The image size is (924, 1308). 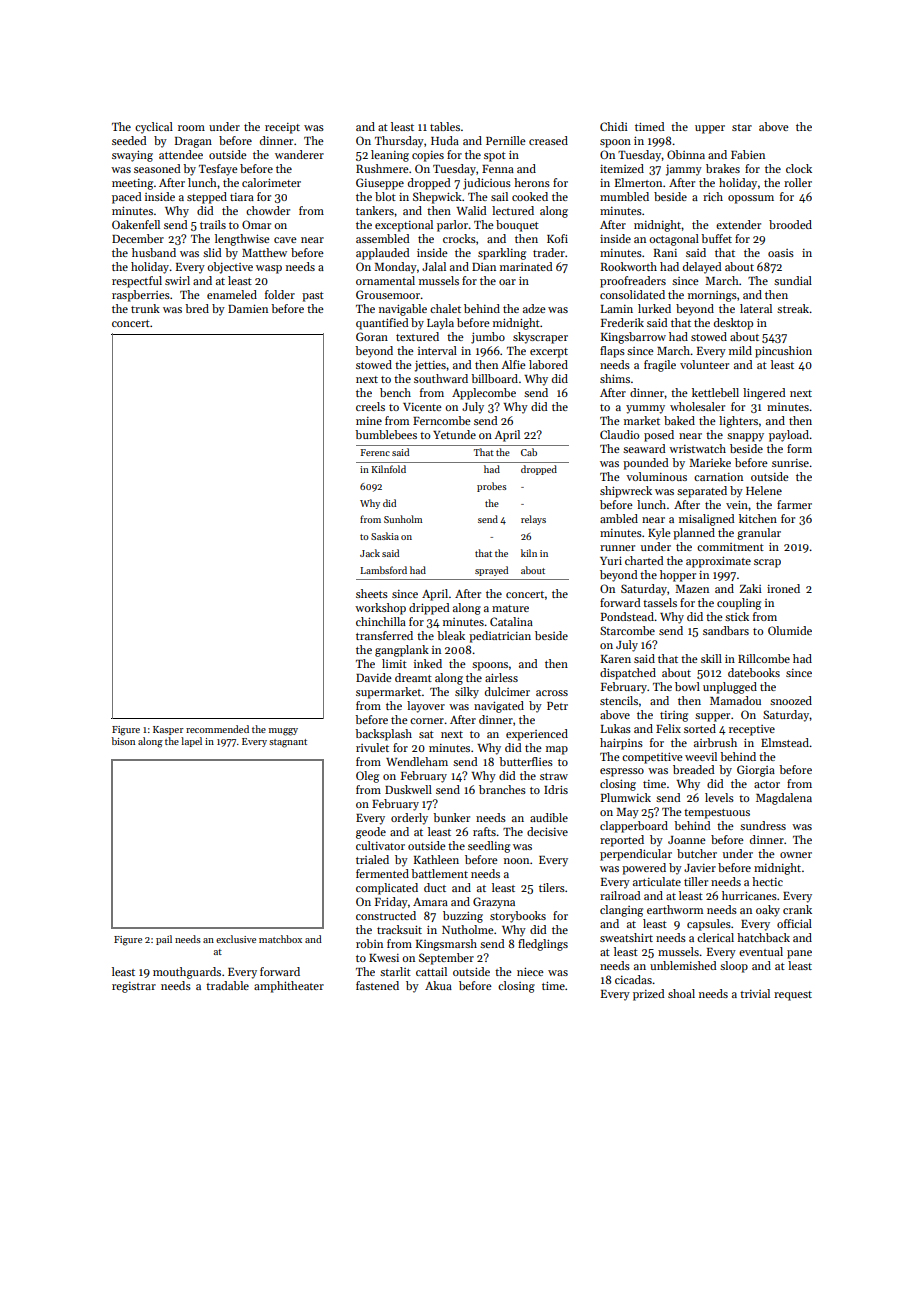 I want to click on butterflies, so click(x=526, y=761).
